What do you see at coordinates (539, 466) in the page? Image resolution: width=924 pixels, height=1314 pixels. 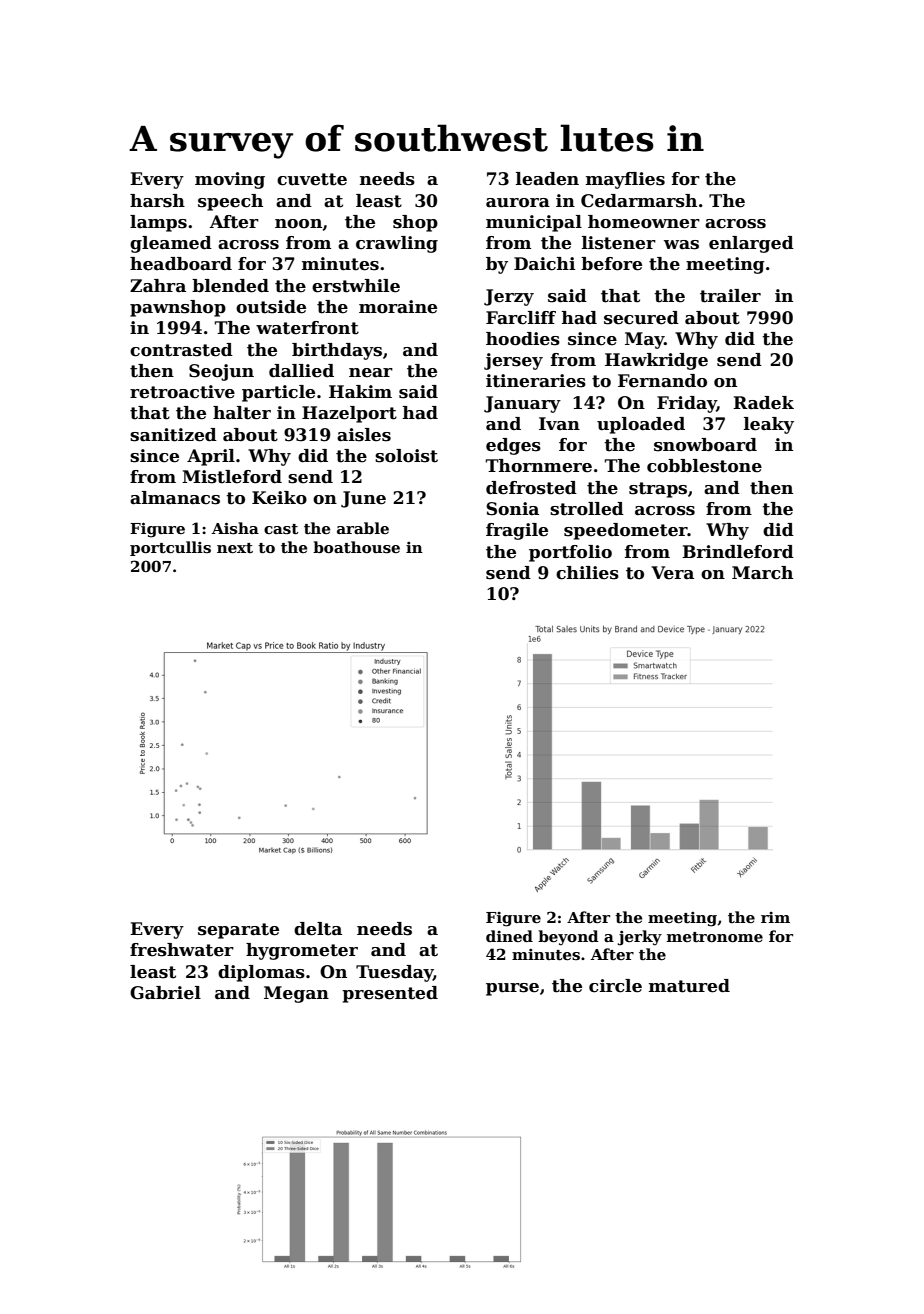 I see `Thornmere` at bounding box center [539, 466].
